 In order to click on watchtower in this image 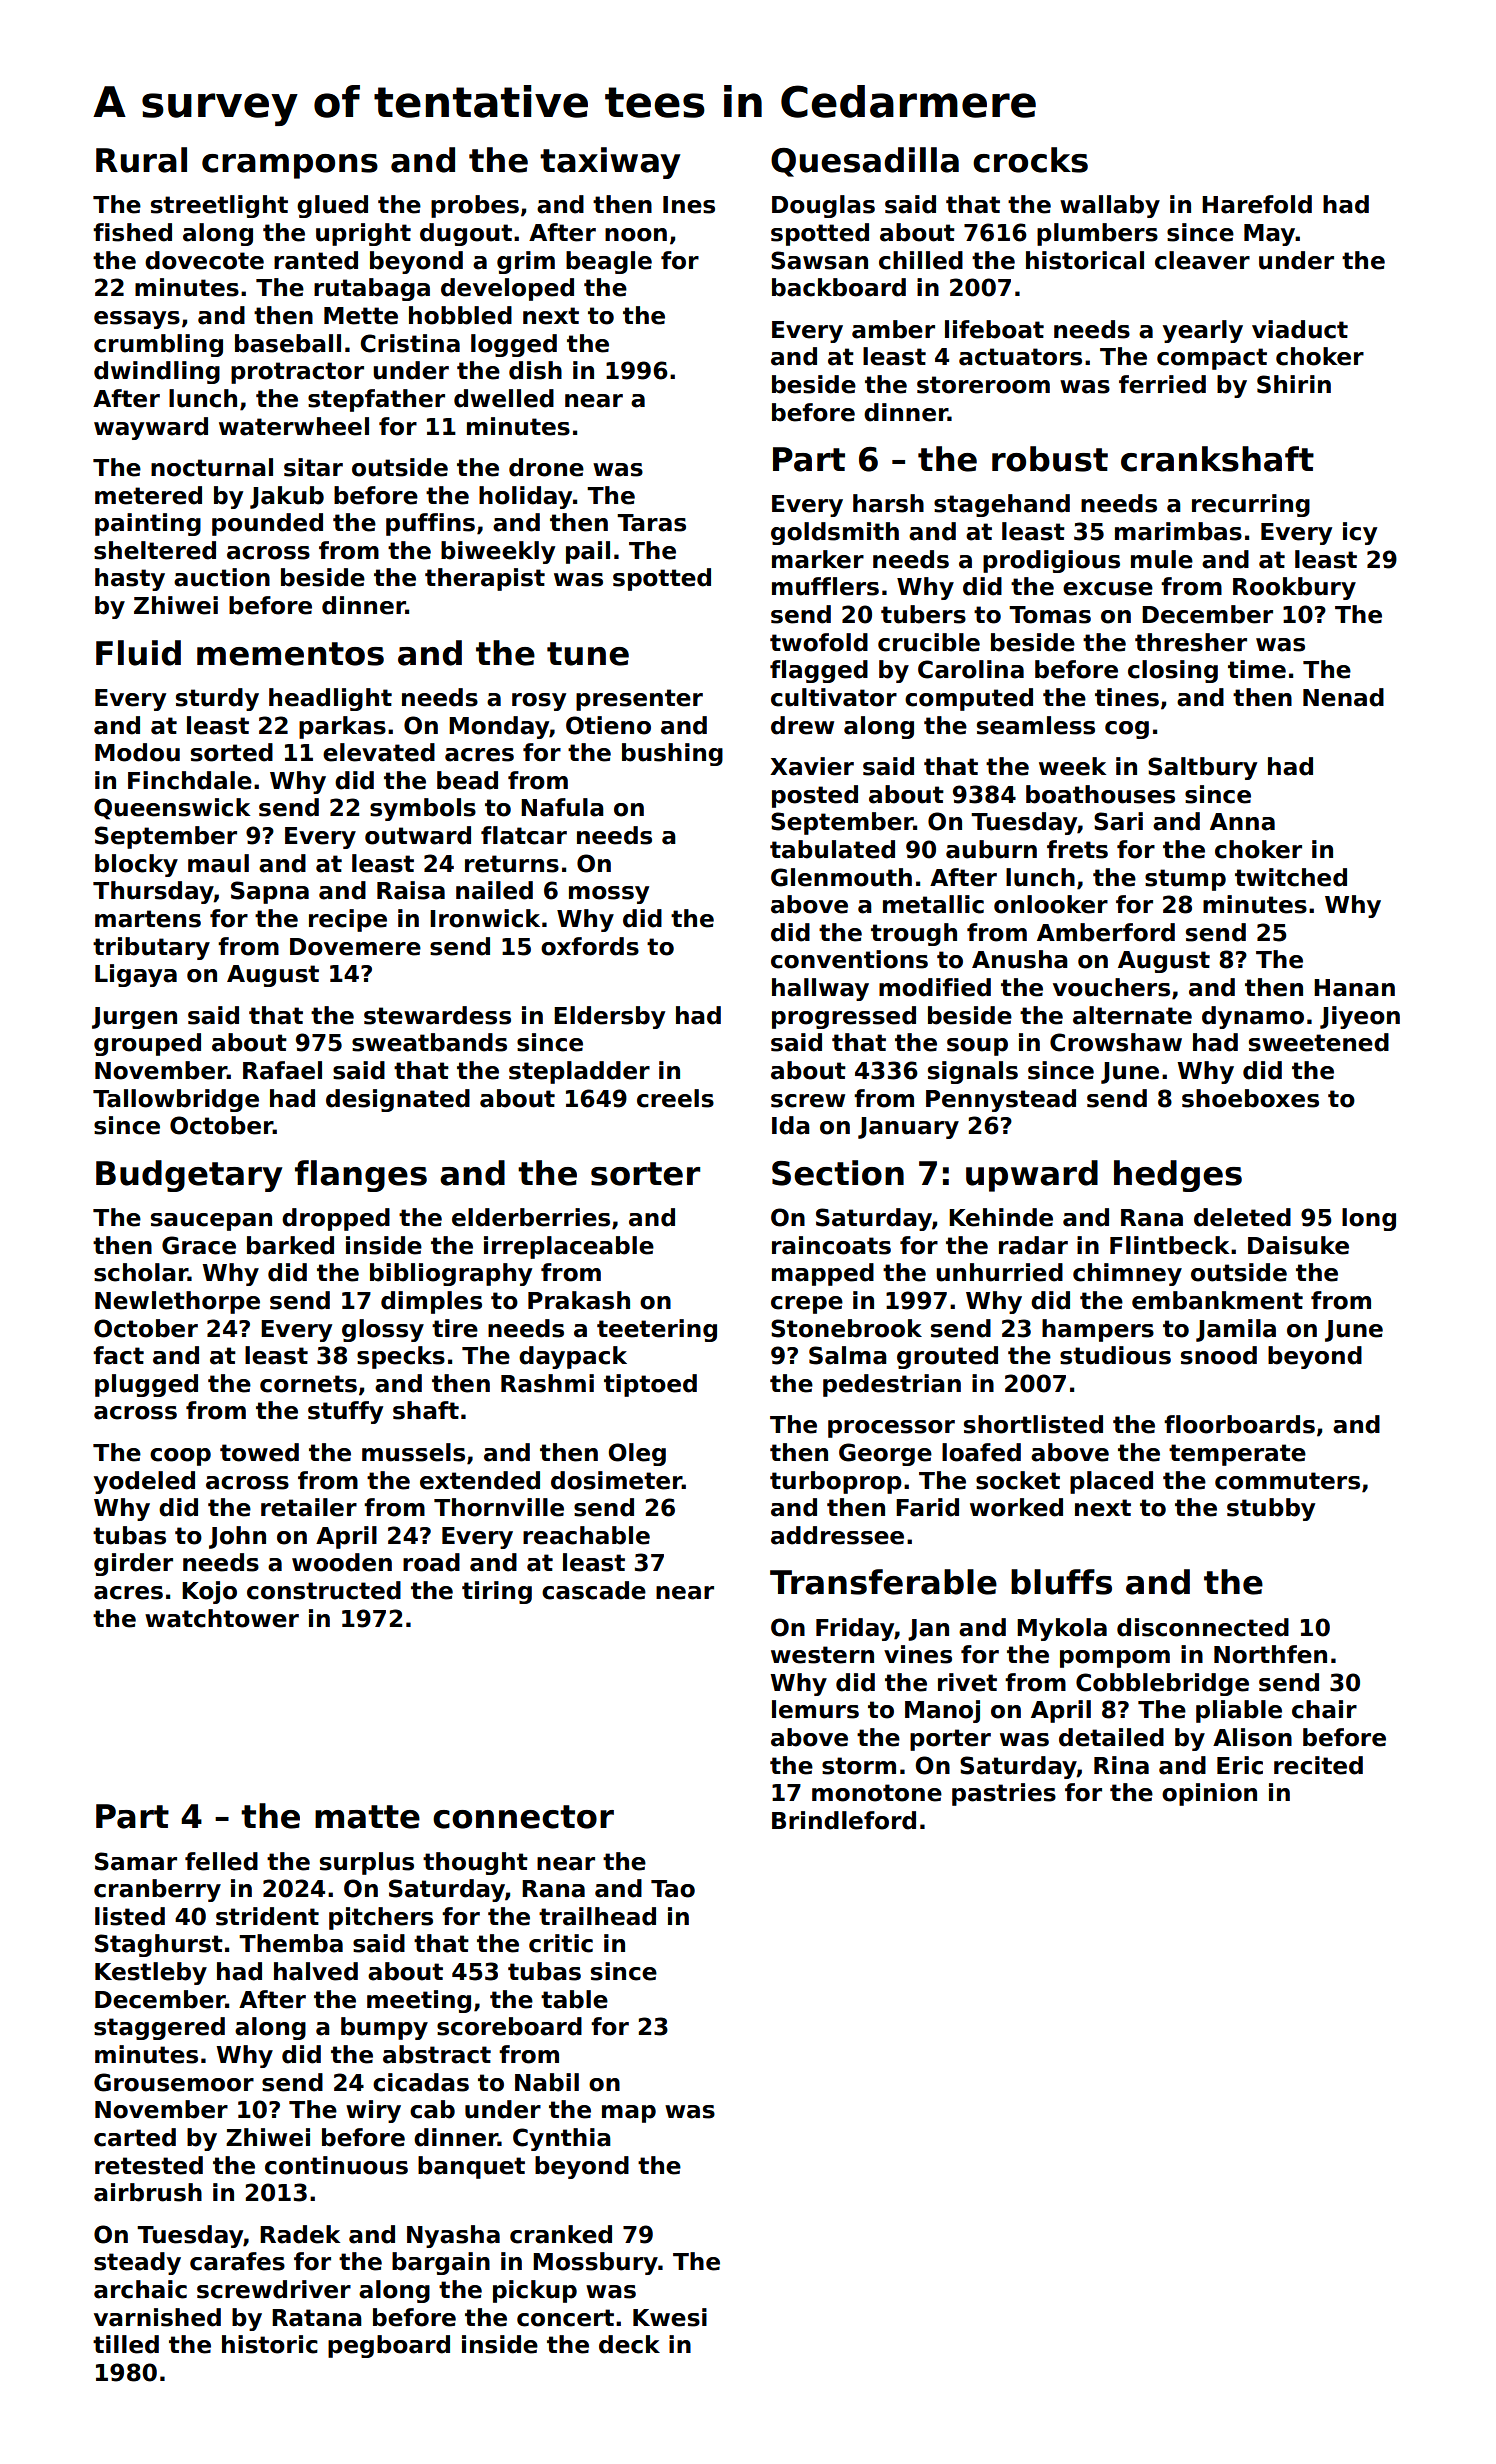, I will do `click(222, 1618)`.
